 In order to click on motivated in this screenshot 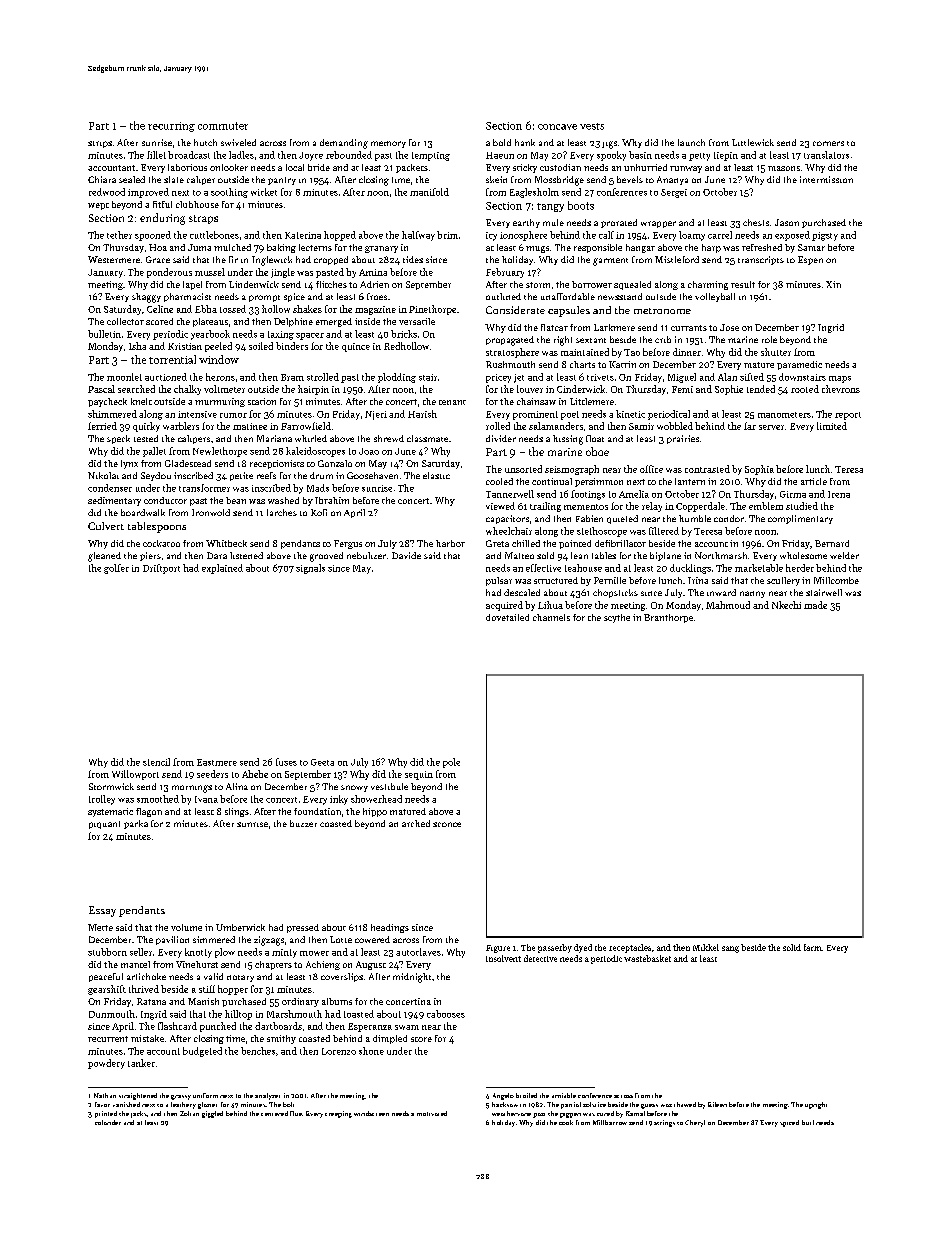, I will do `click(432, 1113)`.
